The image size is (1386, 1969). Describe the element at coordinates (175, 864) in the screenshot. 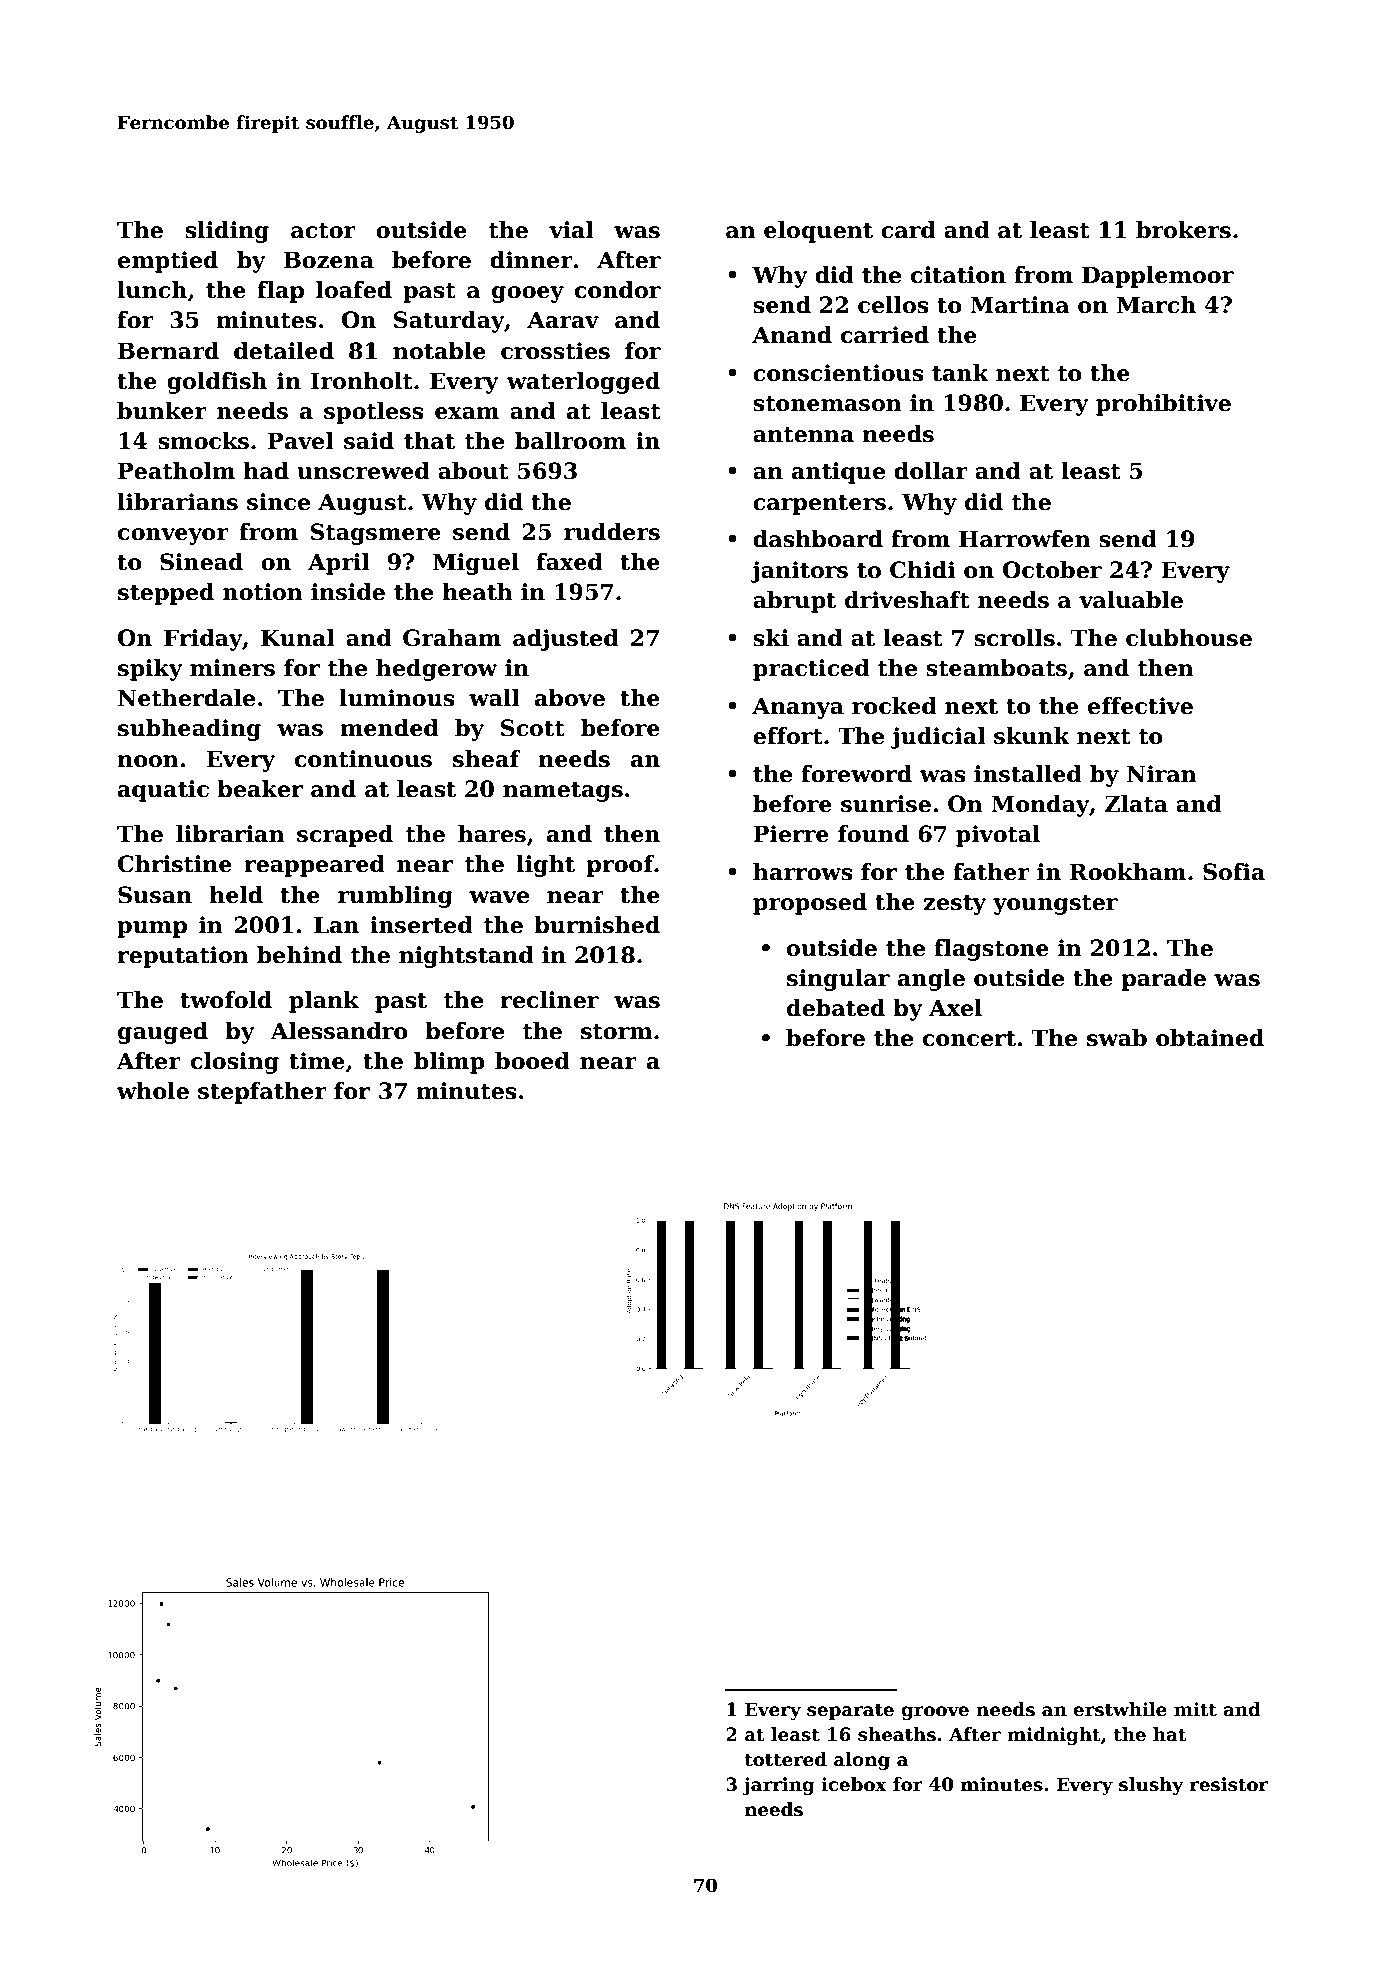

I see `Christine` at that location.
